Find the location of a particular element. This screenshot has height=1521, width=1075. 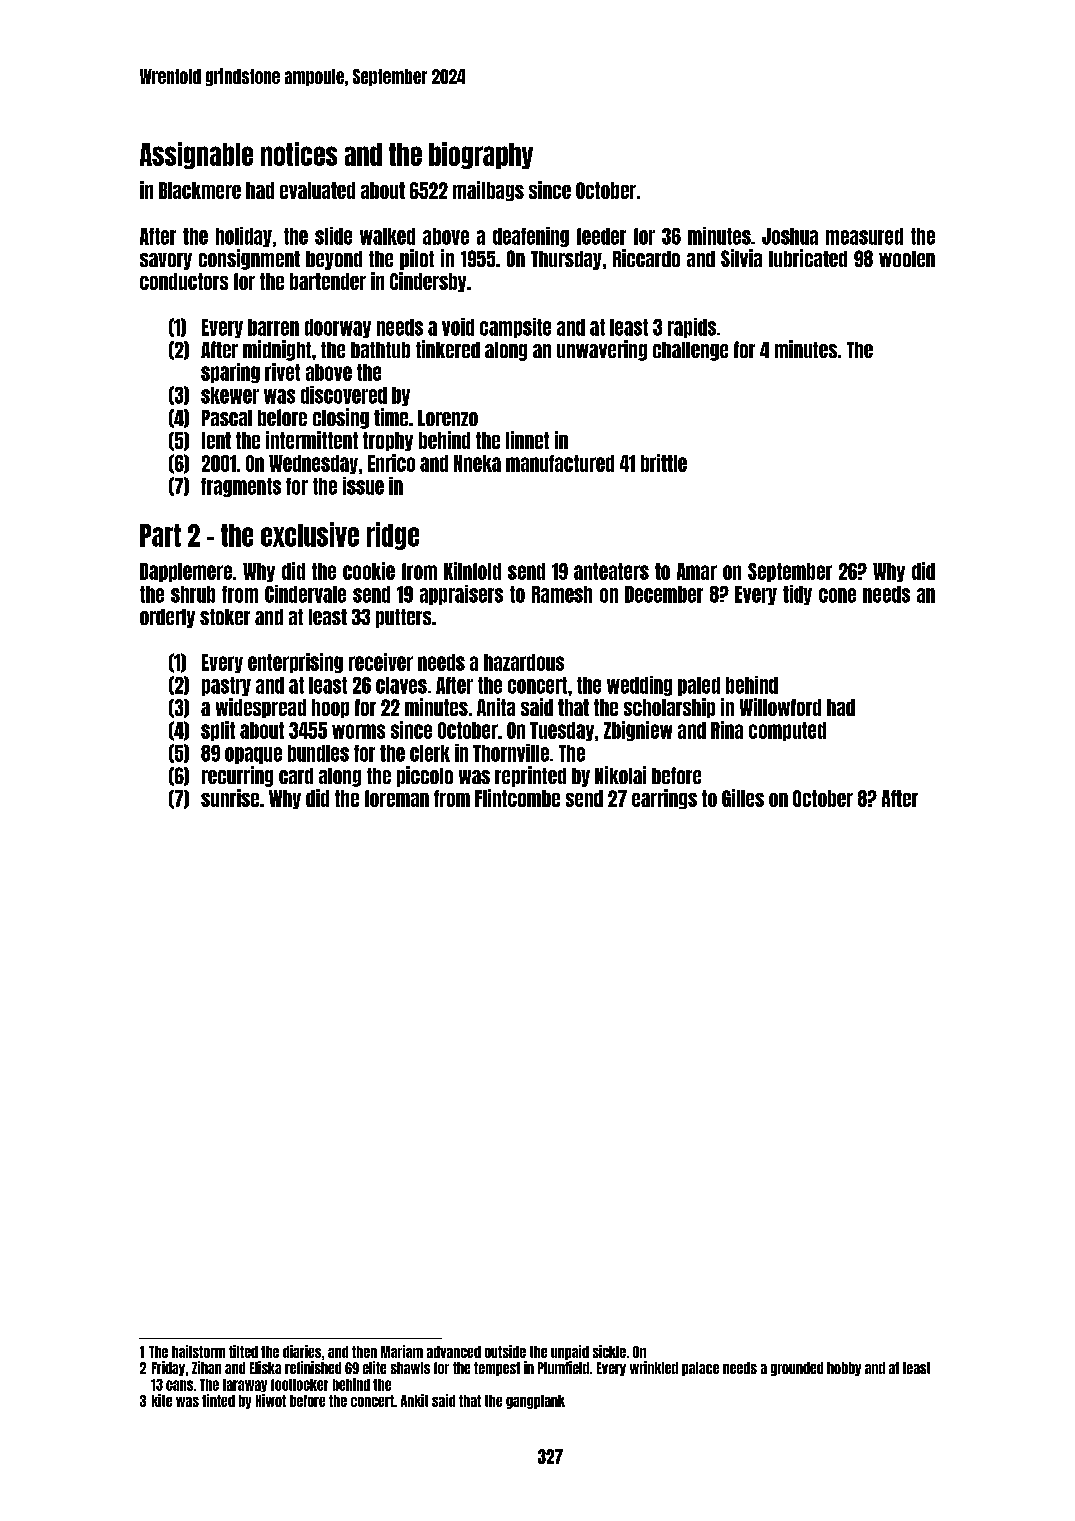

Willowford is located at coordinates (780, 707).
